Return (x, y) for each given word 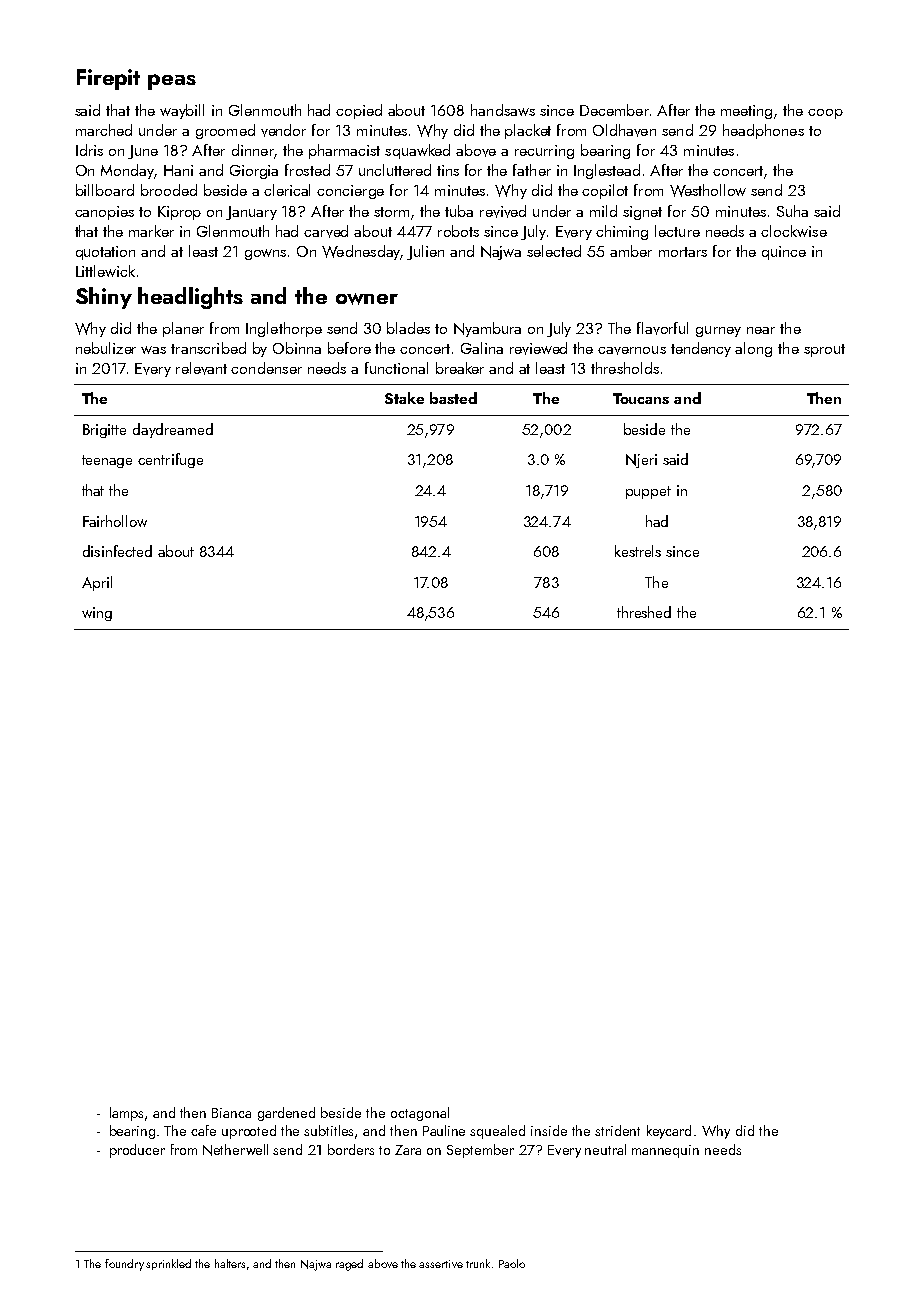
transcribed (208, 348)
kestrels (638, 551)
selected (554, 251)
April (97, 583)
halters (230, 1263)
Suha (792, 211)
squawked (417, 151)
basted (453, 398)
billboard (105, 190)
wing (97, 614)
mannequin (665, 1151)
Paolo (512, 1263)
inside (549, 1130)
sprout (824, 350)
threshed (644, 612)
